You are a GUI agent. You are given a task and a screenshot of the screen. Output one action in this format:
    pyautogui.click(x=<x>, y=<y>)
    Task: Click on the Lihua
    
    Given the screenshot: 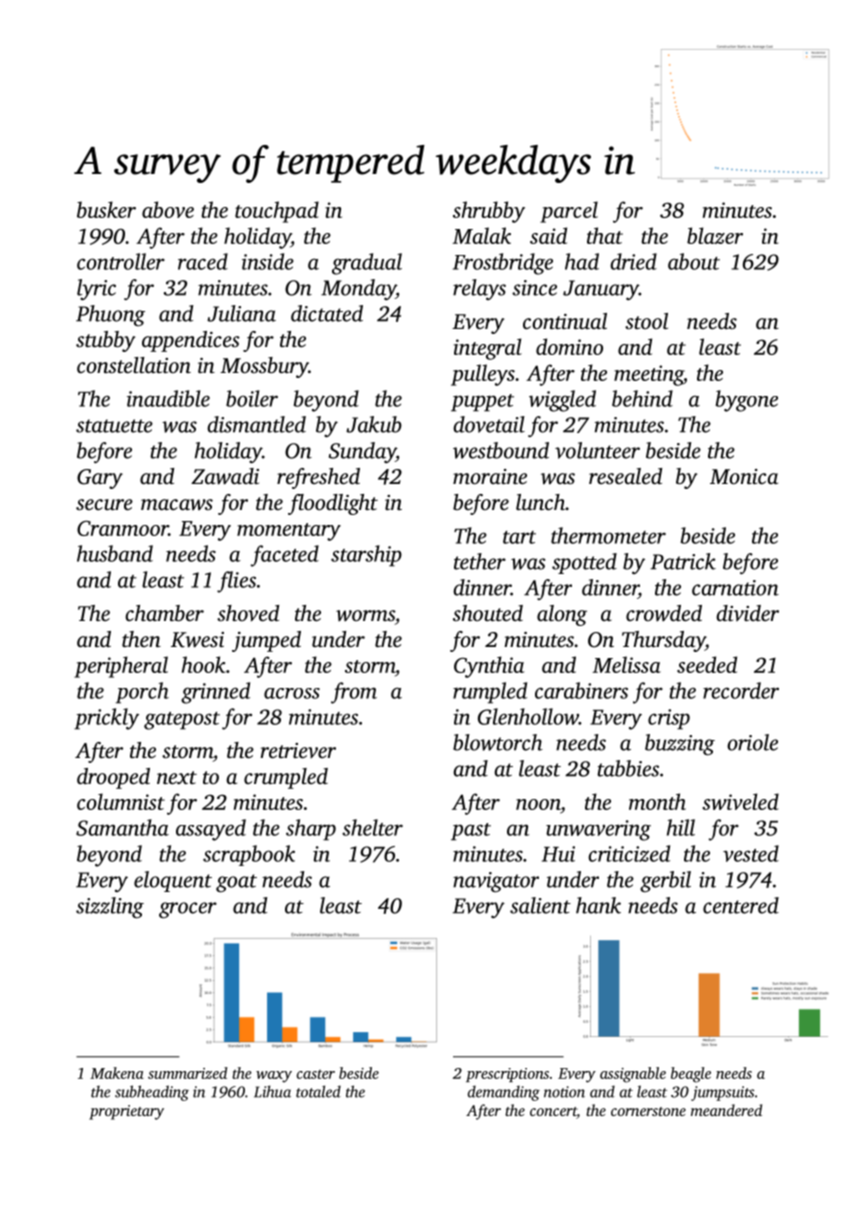 What is the action you would take?
    pyautogui.click(x=272, y=1091)
